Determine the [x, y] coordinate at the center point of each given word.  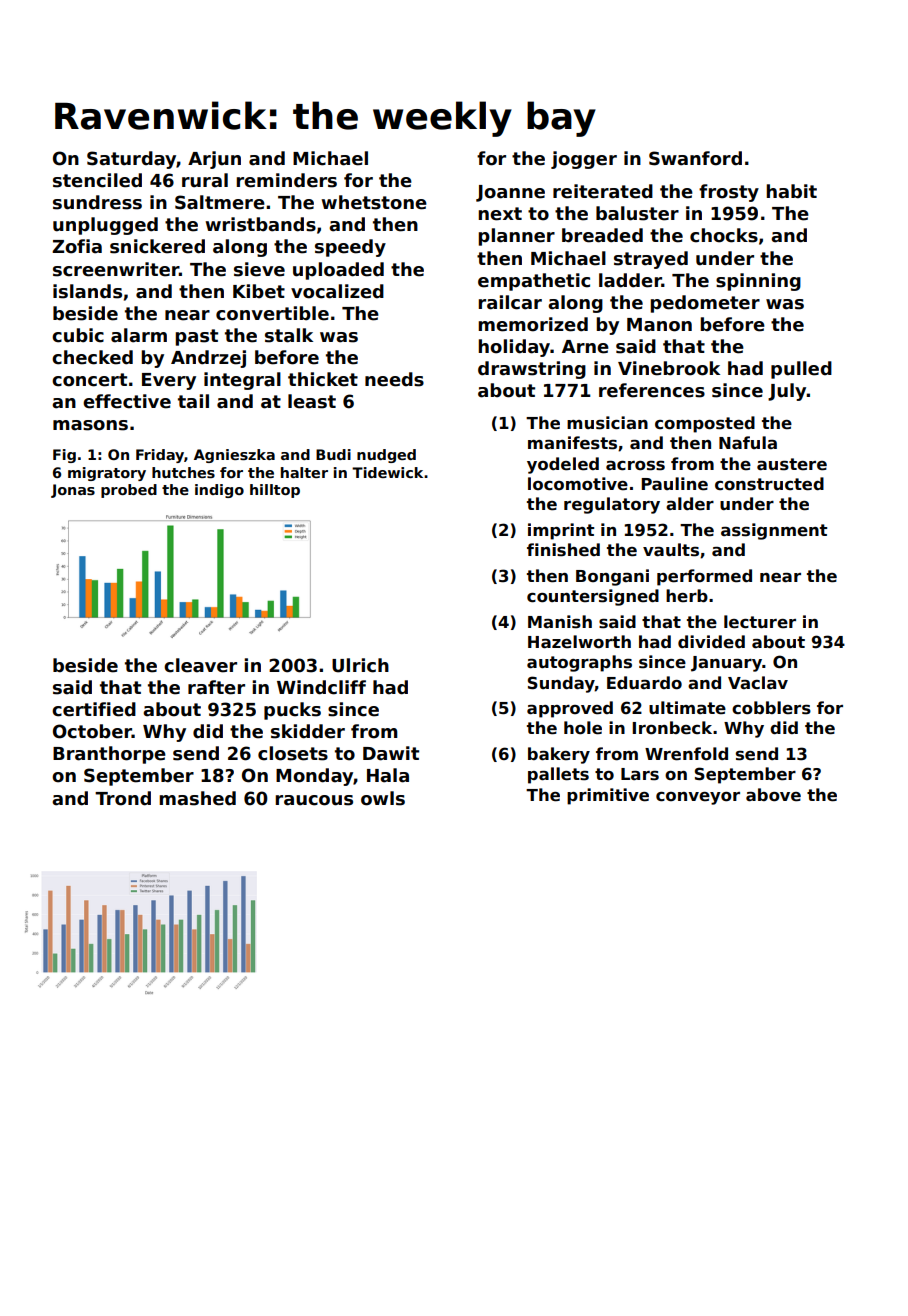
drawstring [532, 370]
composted [705, 424]
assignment [774, 531]
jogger [584, 160]
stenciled [97, 180]
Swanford [695, 158]
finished [563, 550]
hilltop [275, 491]
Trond [123, 798]
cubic [78, 335]
